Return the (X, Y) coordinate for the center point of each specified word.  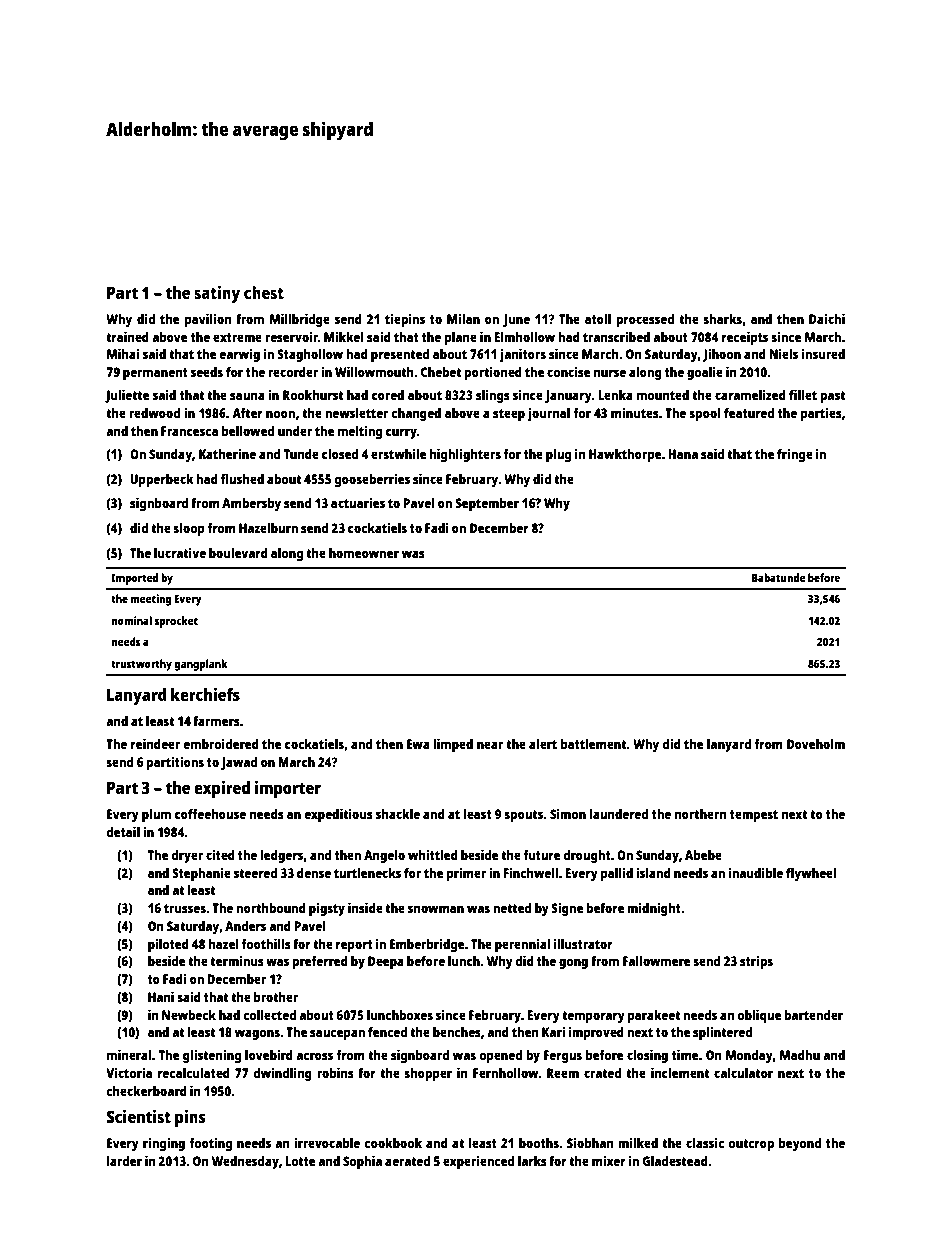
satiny (217, 294)
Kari (553, 1031)
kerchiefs (205, 694)
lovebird (269, 1054)
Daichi (827, 318)
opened (500, 1056)
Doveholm (816, 744)
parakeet (654, 1016)
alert (543, 744)
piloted (168, 945)
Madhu (800, 1055)
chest (264, 292)
